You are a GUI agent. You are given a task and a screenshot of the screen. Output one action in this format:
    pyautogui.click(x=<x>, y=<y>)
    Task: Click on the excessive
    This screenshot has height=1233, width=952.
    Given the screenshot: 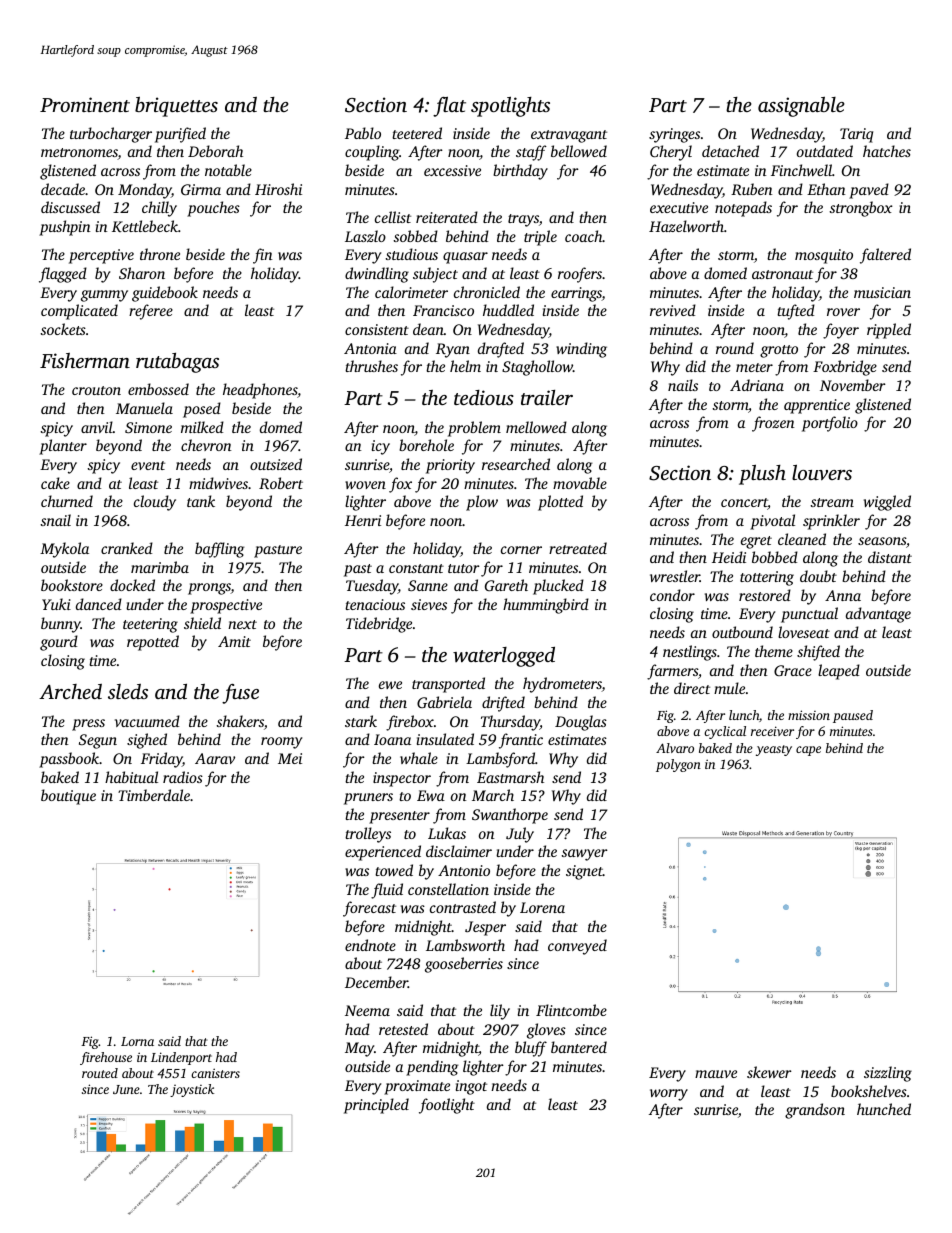 What is the action you would take?
    pyautogui.click(x=452, y=170)
